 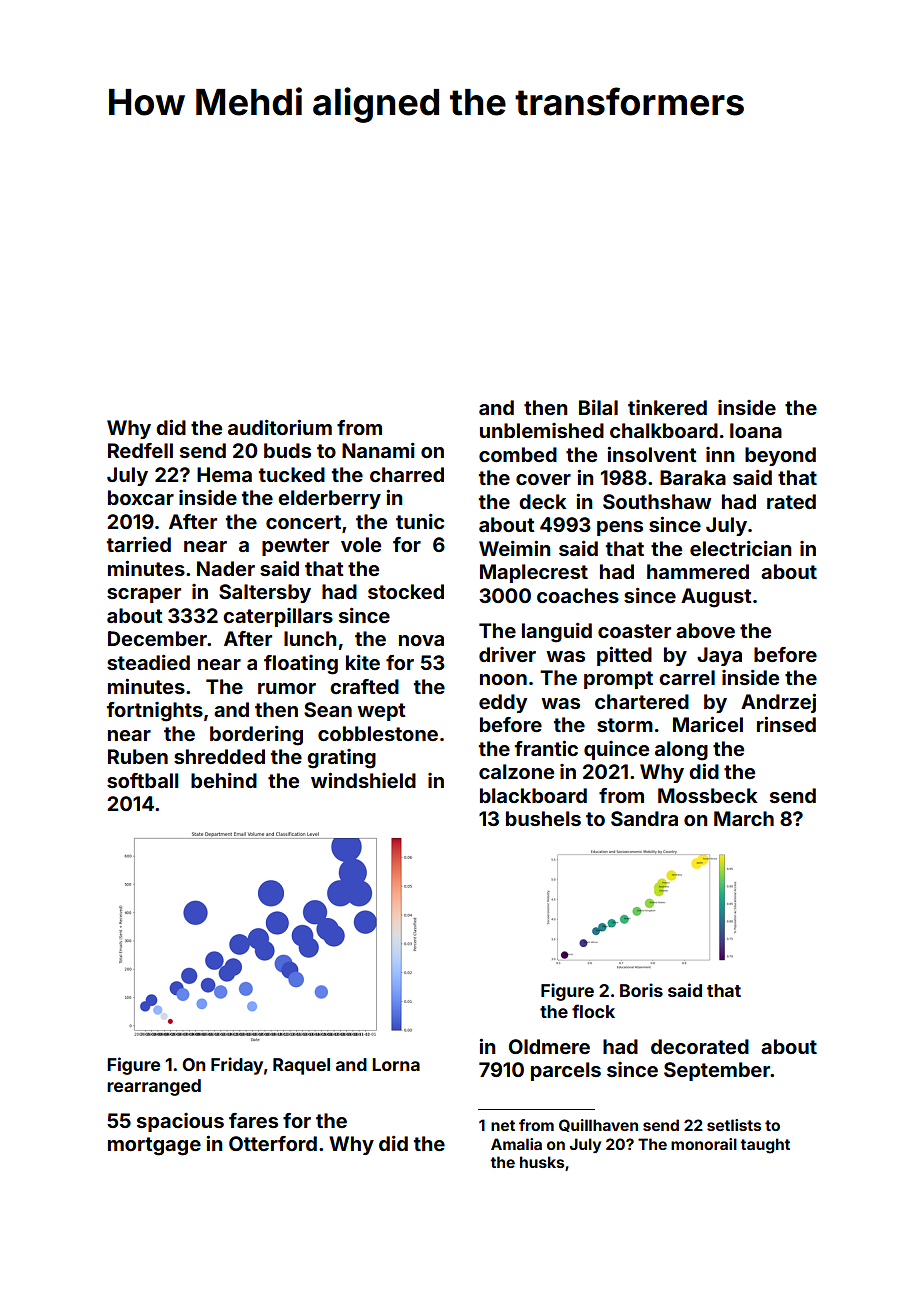 What do you see at coordinates (616, 750) in the document?
I see `quince` at bounding box center [616, 750].
